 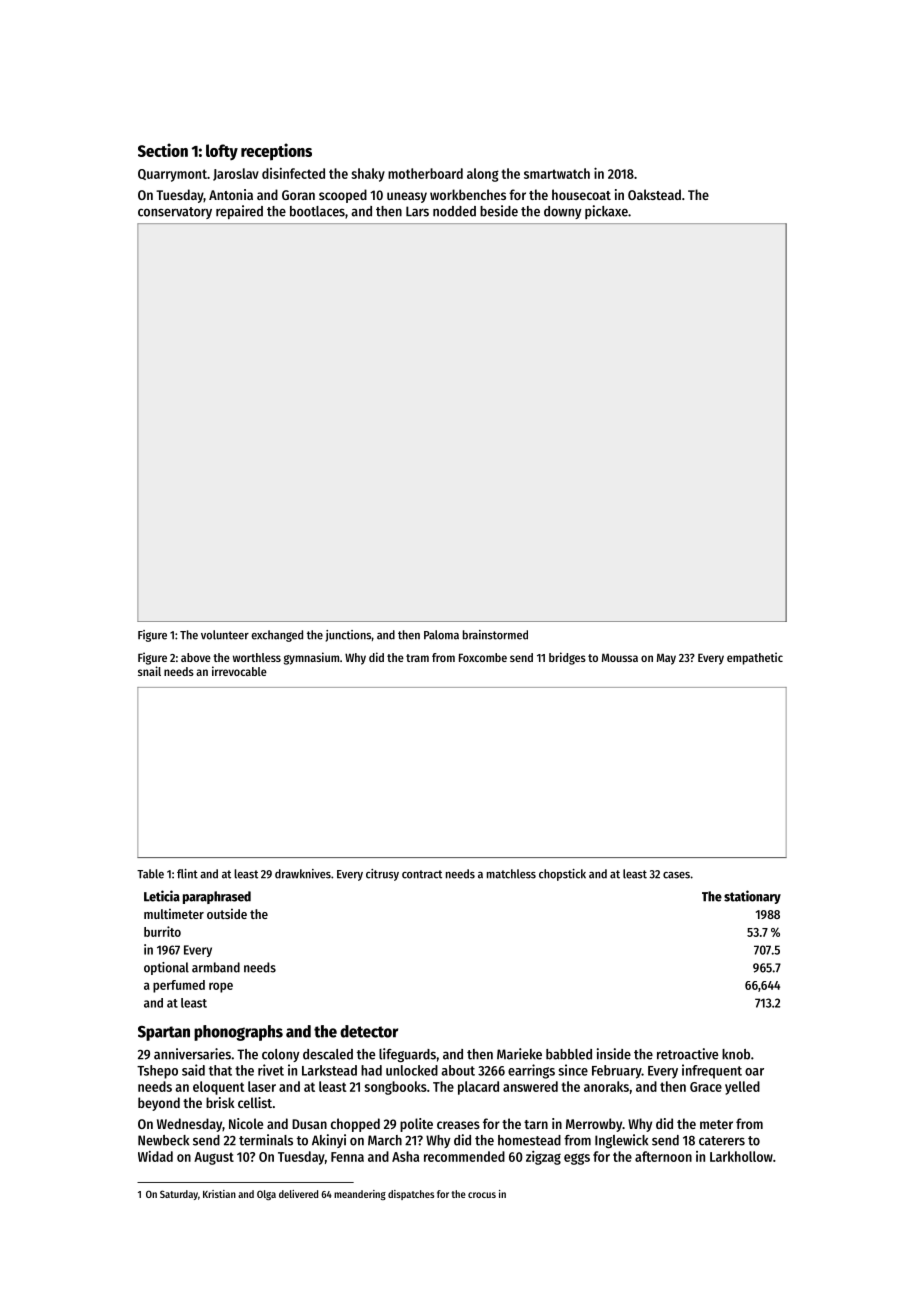 I want to click on Asha, so click(x=405, y=1156).
